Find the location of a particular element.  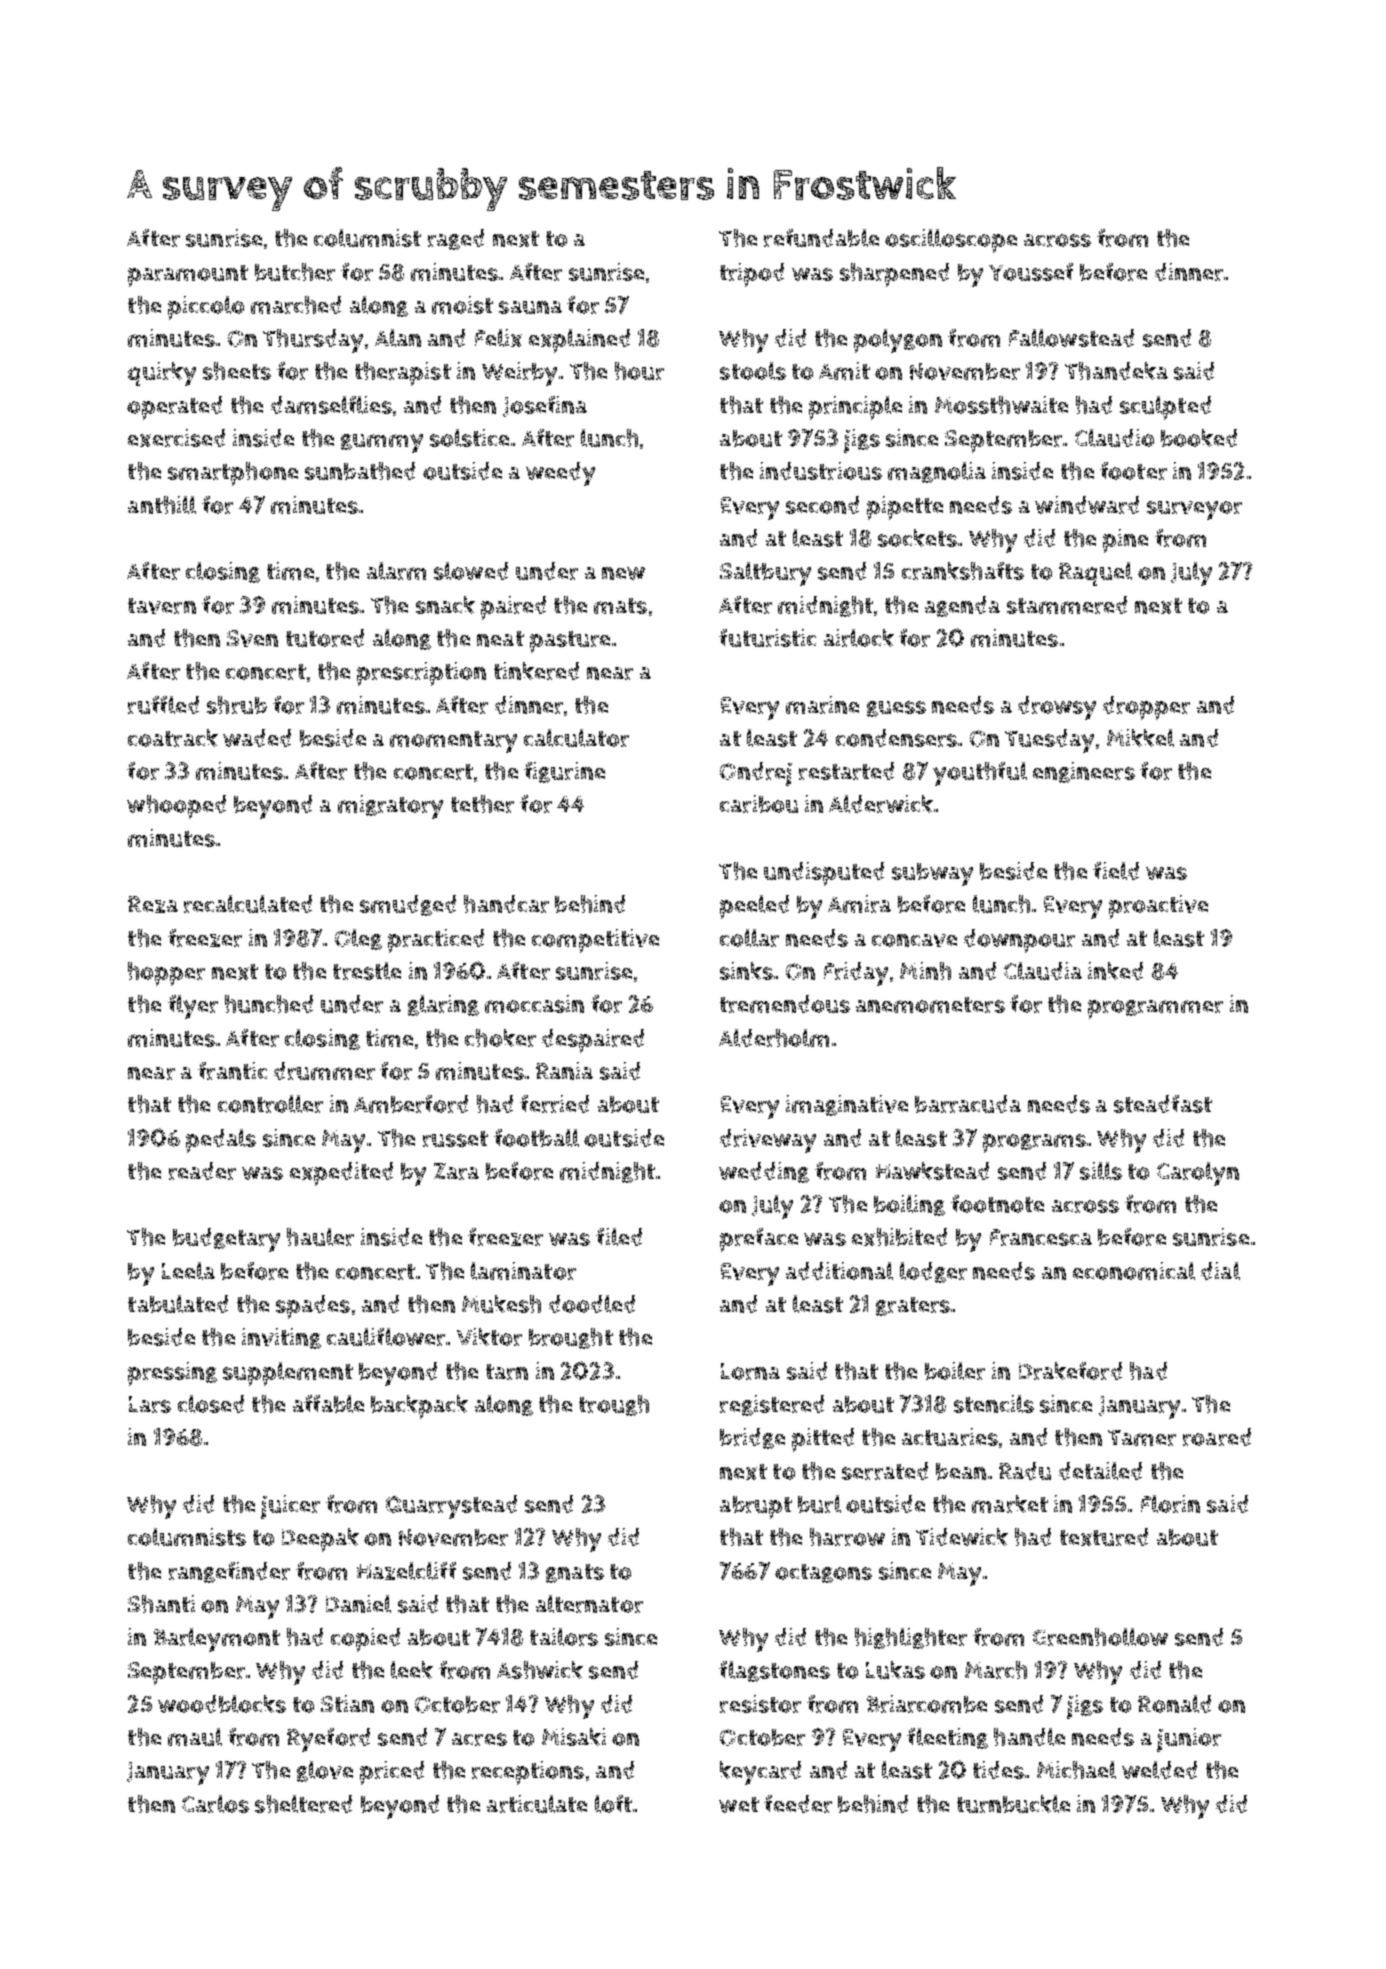

weedy is located at coordinates (560, 474).
